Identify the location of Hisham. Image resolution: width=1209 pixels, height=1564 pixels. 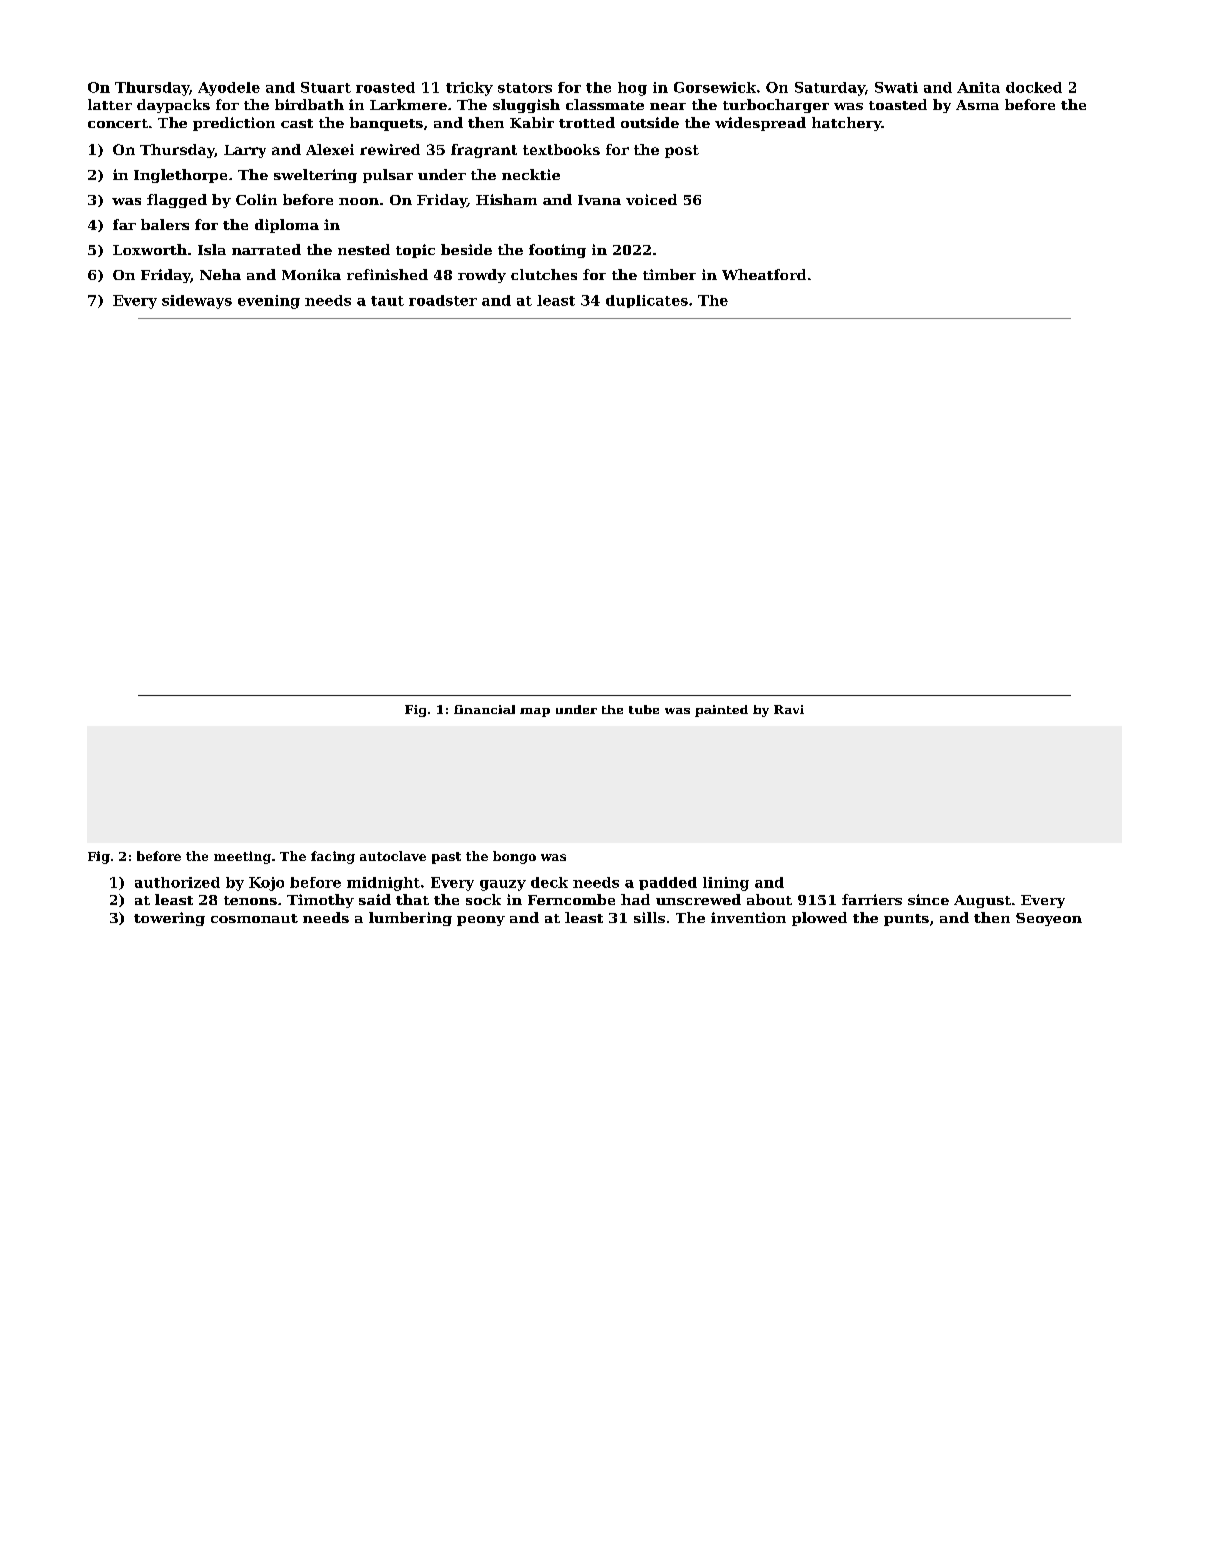
(506, 199).
